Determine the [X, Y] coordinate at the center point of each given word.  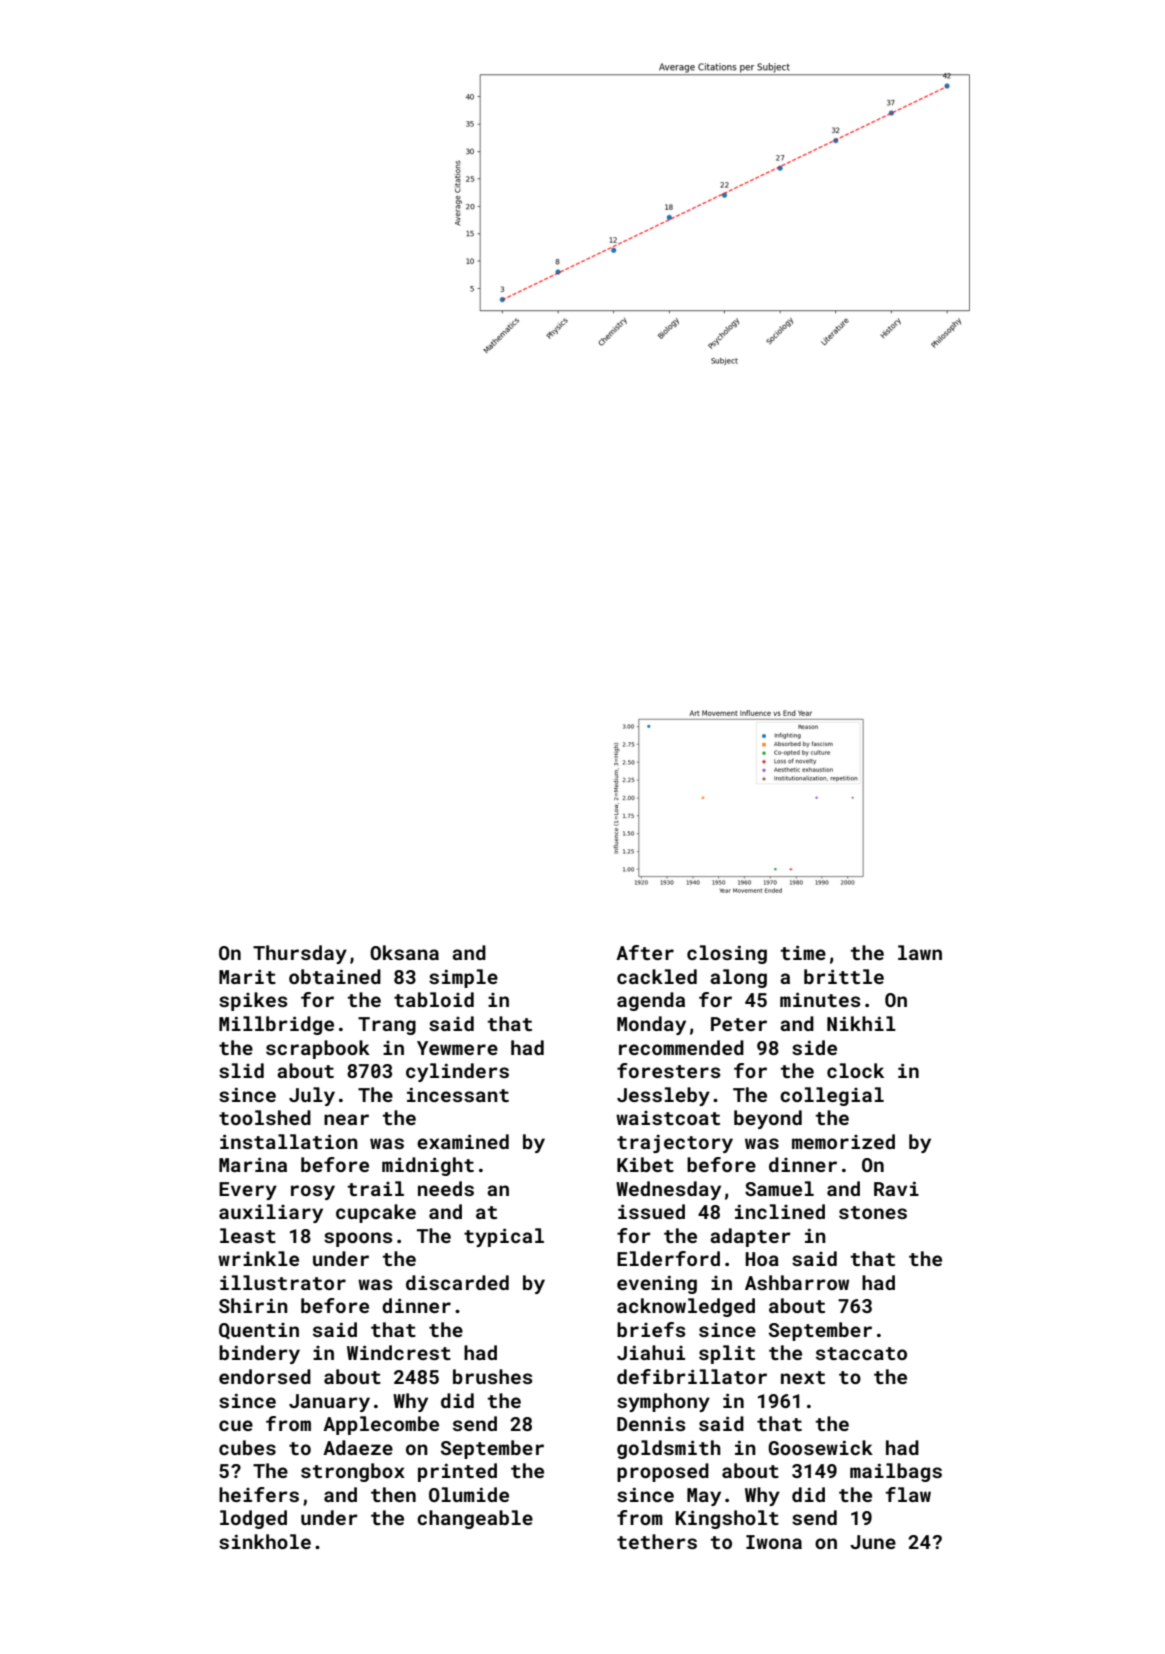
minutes [820, 999]
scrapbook [318, 1049]
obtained [335, 976]
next [803, 1377]
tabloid [434, 999]
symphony [663, 1402]
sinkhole [265, 1541]
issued [651, 1211]
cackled [657, 976]
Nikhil [861, 1023]
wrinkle [258, 1258]
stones [873, 1212]
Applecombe [381, 1425]
